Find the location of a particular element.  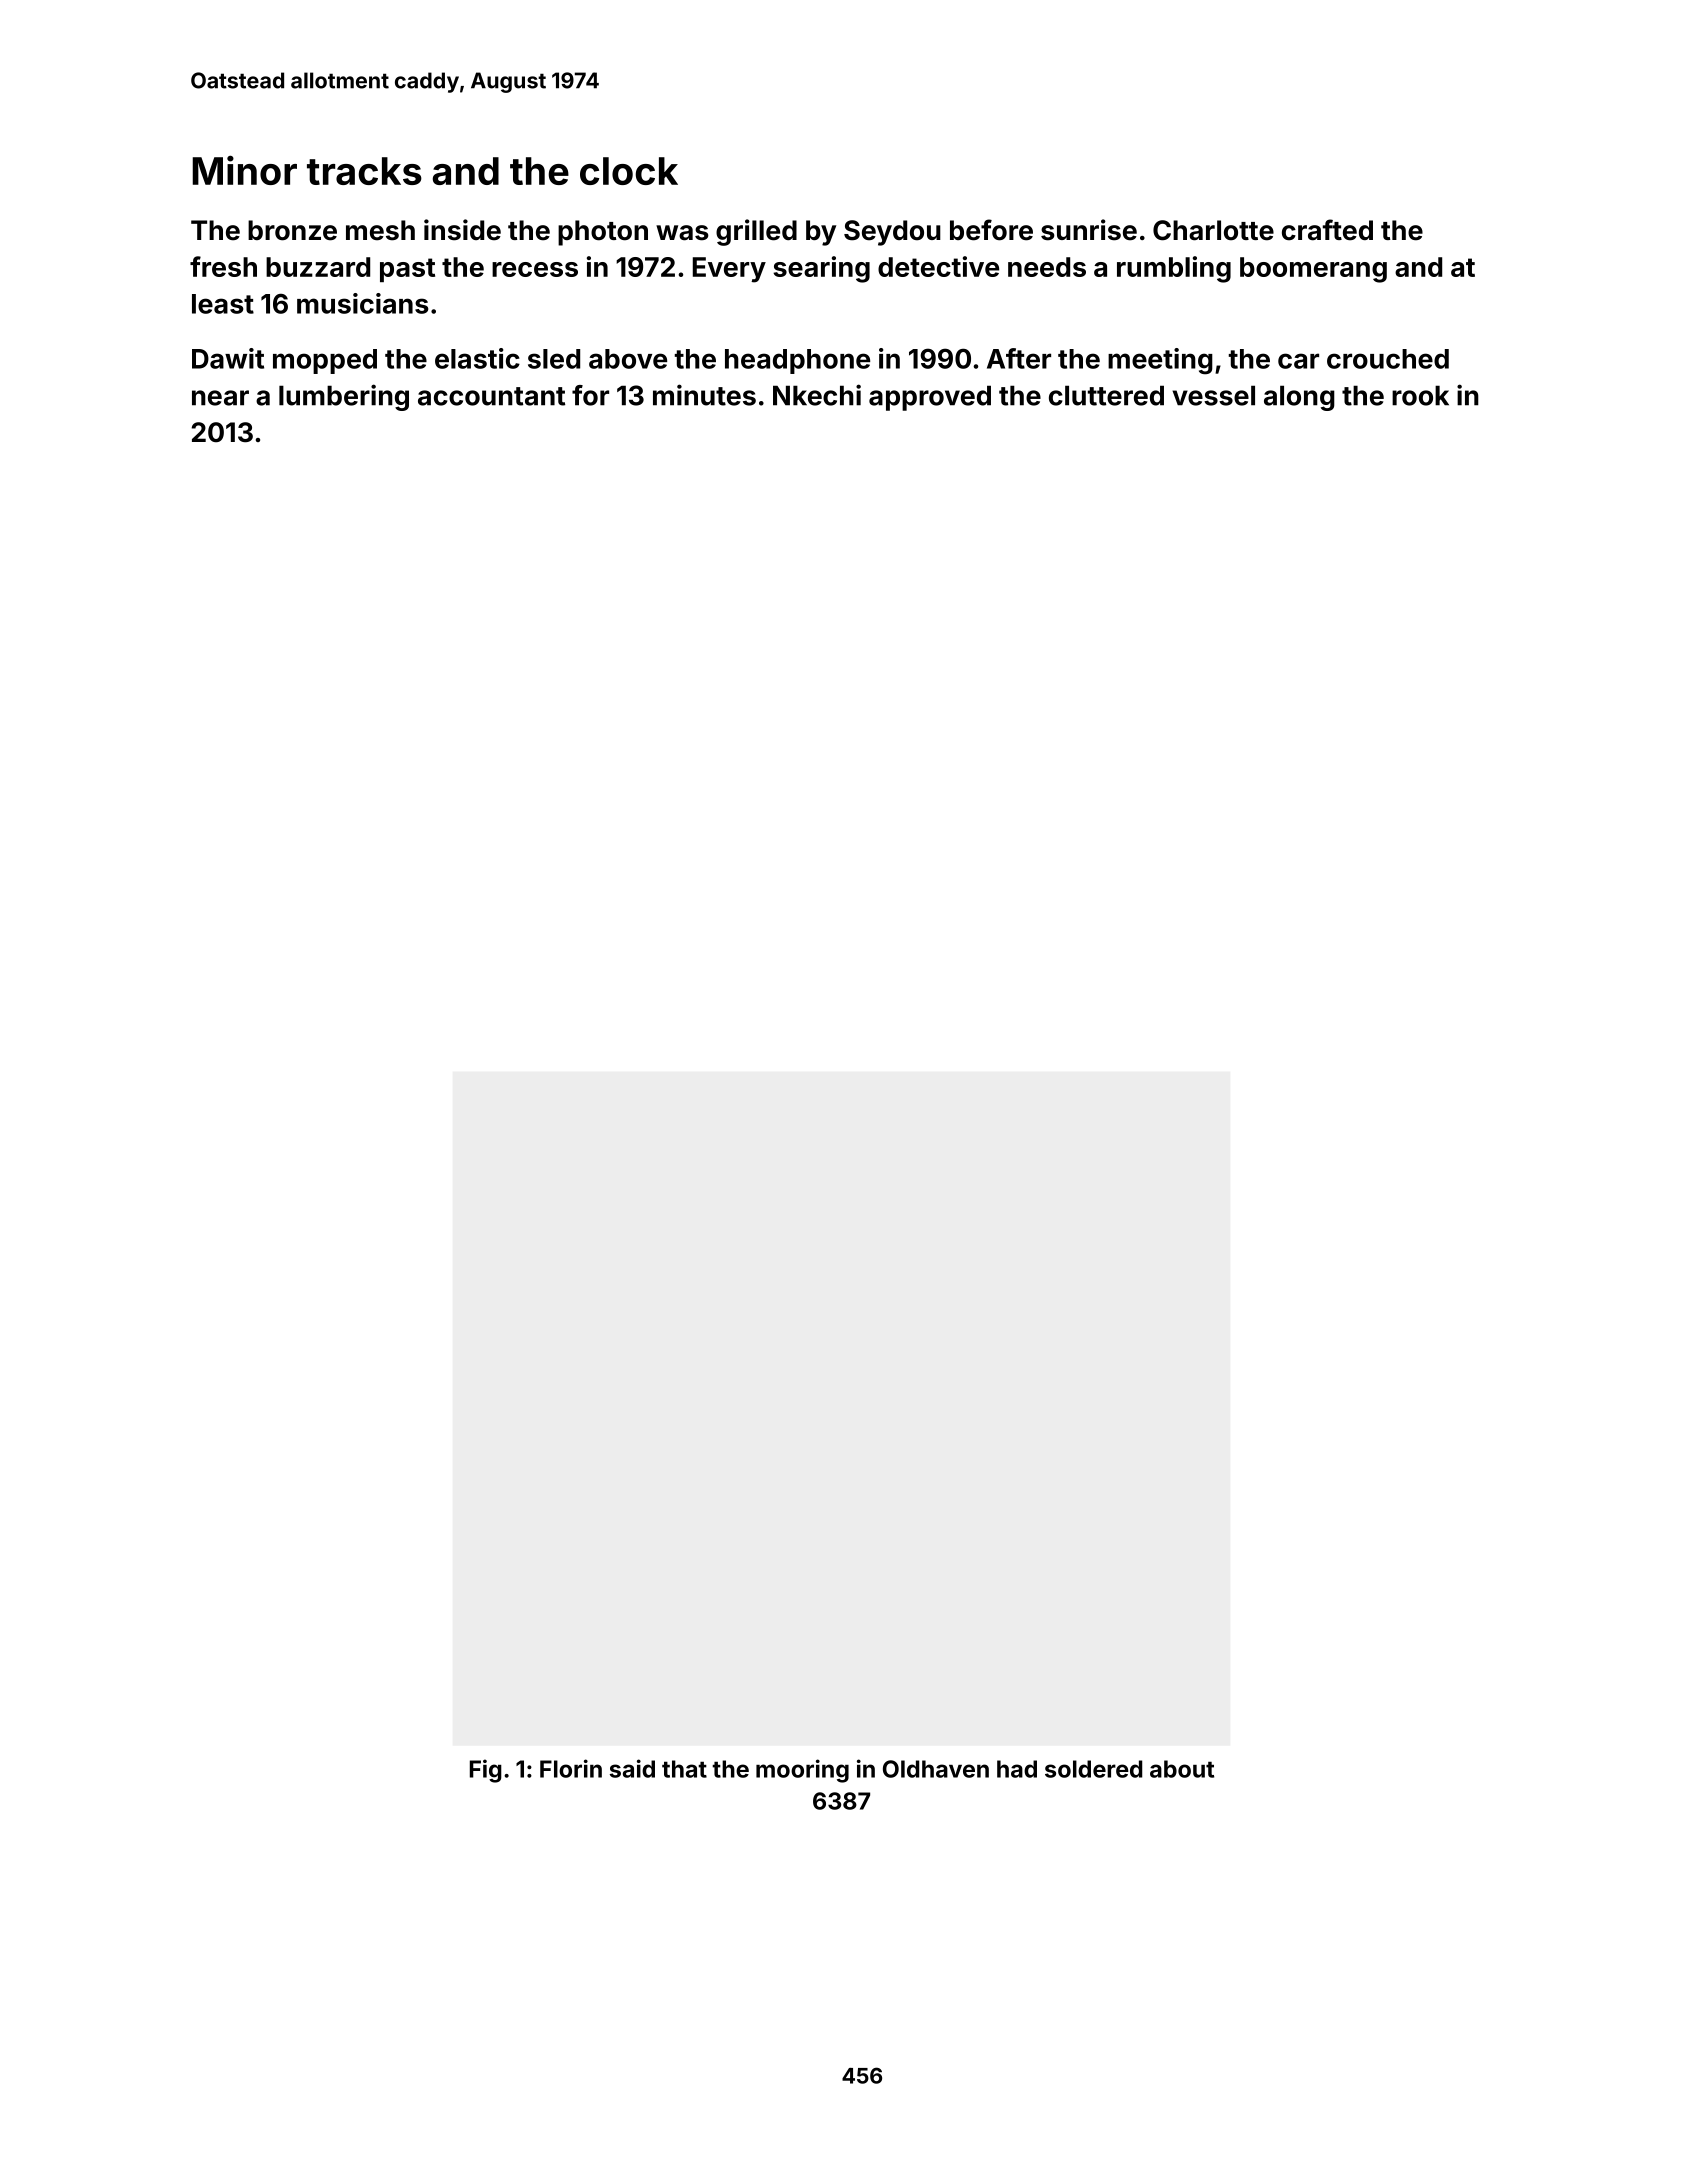

Seydou is located at coordinates (892, 233).
